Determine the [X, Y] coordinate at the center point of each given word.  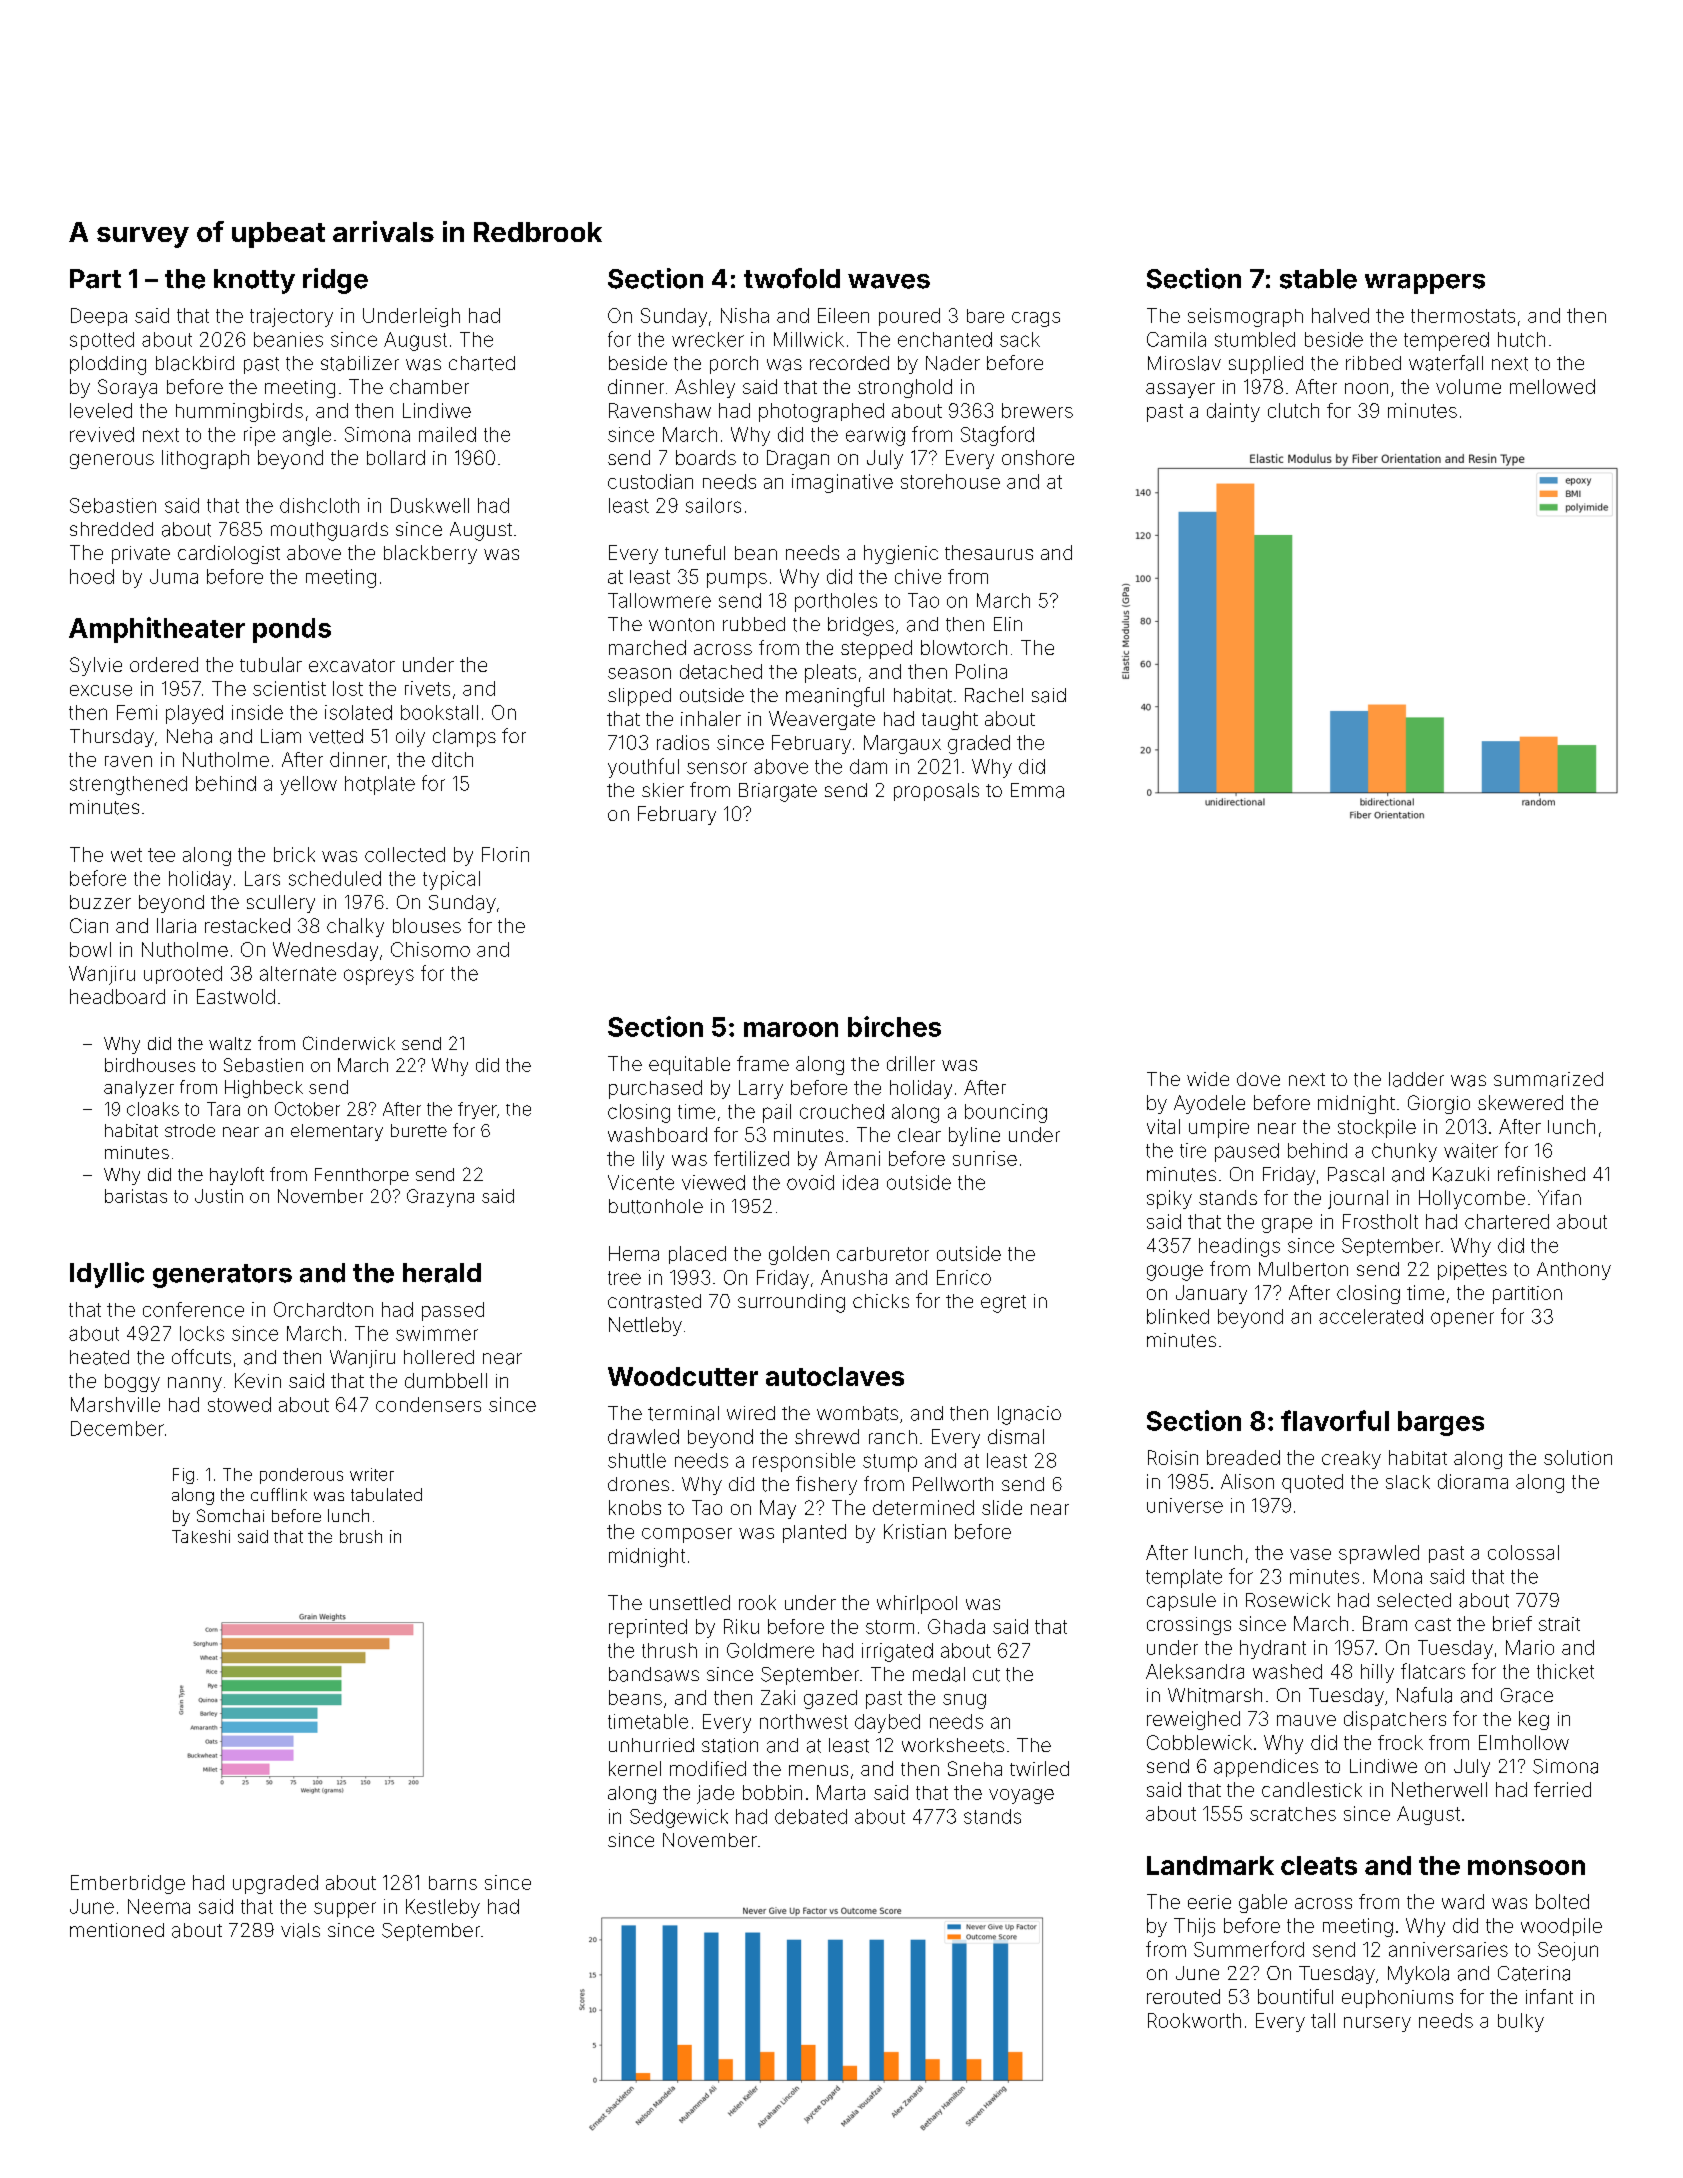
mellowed [1552, 386]
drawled [643, 1436]
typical [451, 880]
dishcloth [319, 505]
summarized [1548, 1079]
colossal [1523, 1552]
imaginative [842, 483]
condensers [428, 1404]
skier [663, 790]
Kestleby [443, 1908]
